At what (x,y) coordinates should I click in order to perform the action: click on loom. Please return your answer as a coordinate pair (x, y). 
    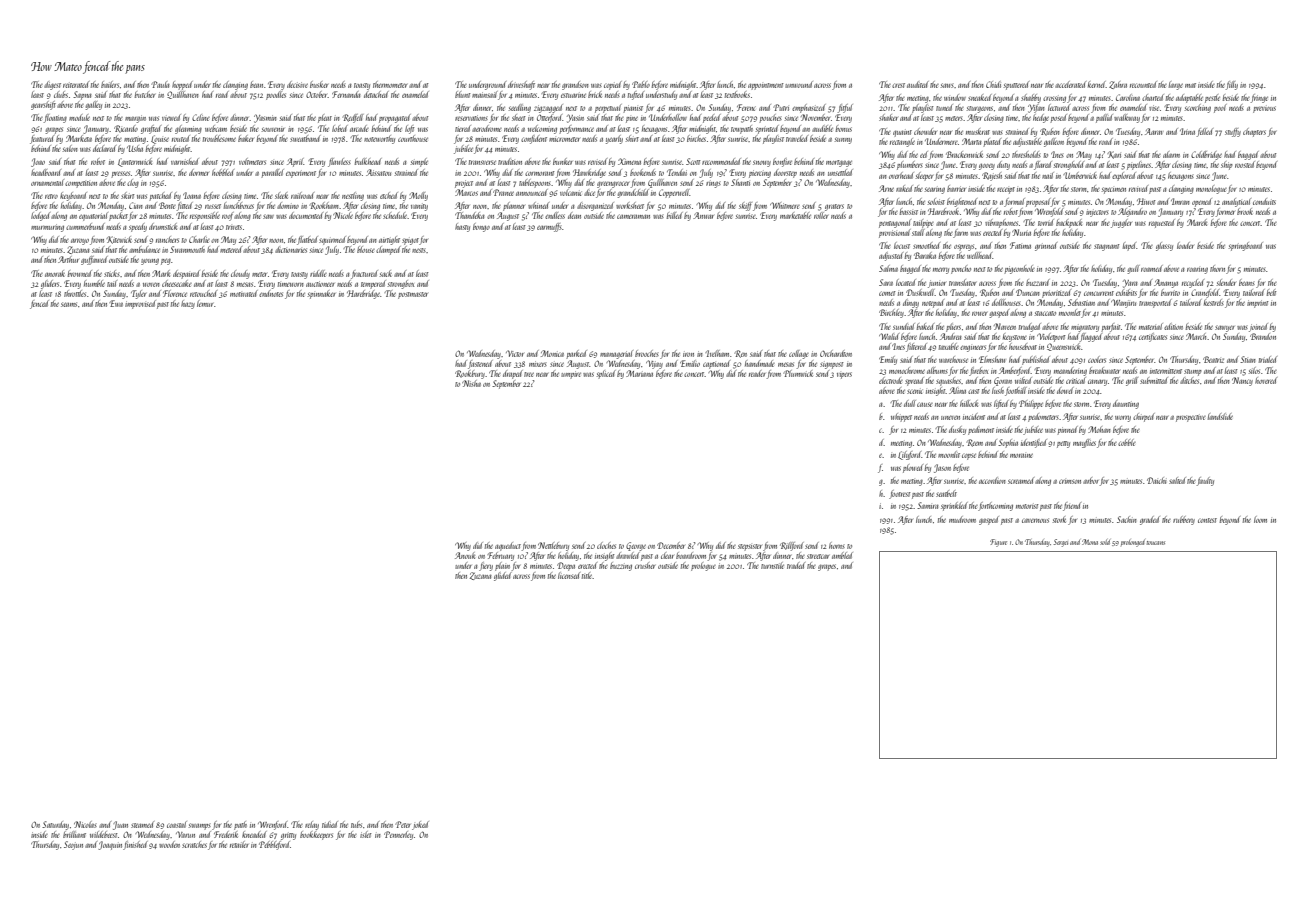
    Looking at the image, I should click on (1260, 519).
